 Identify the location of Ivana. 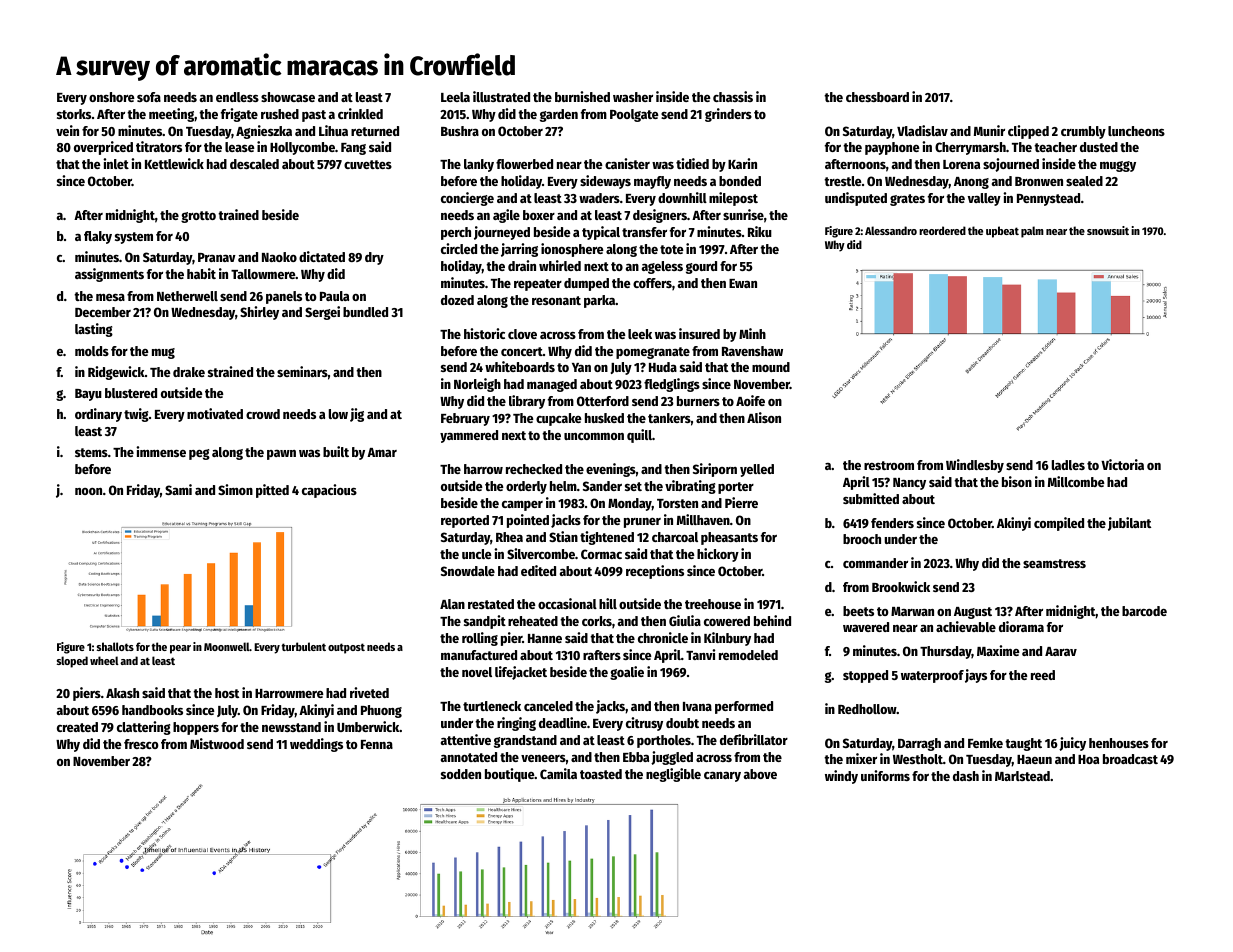
(697, 706).
